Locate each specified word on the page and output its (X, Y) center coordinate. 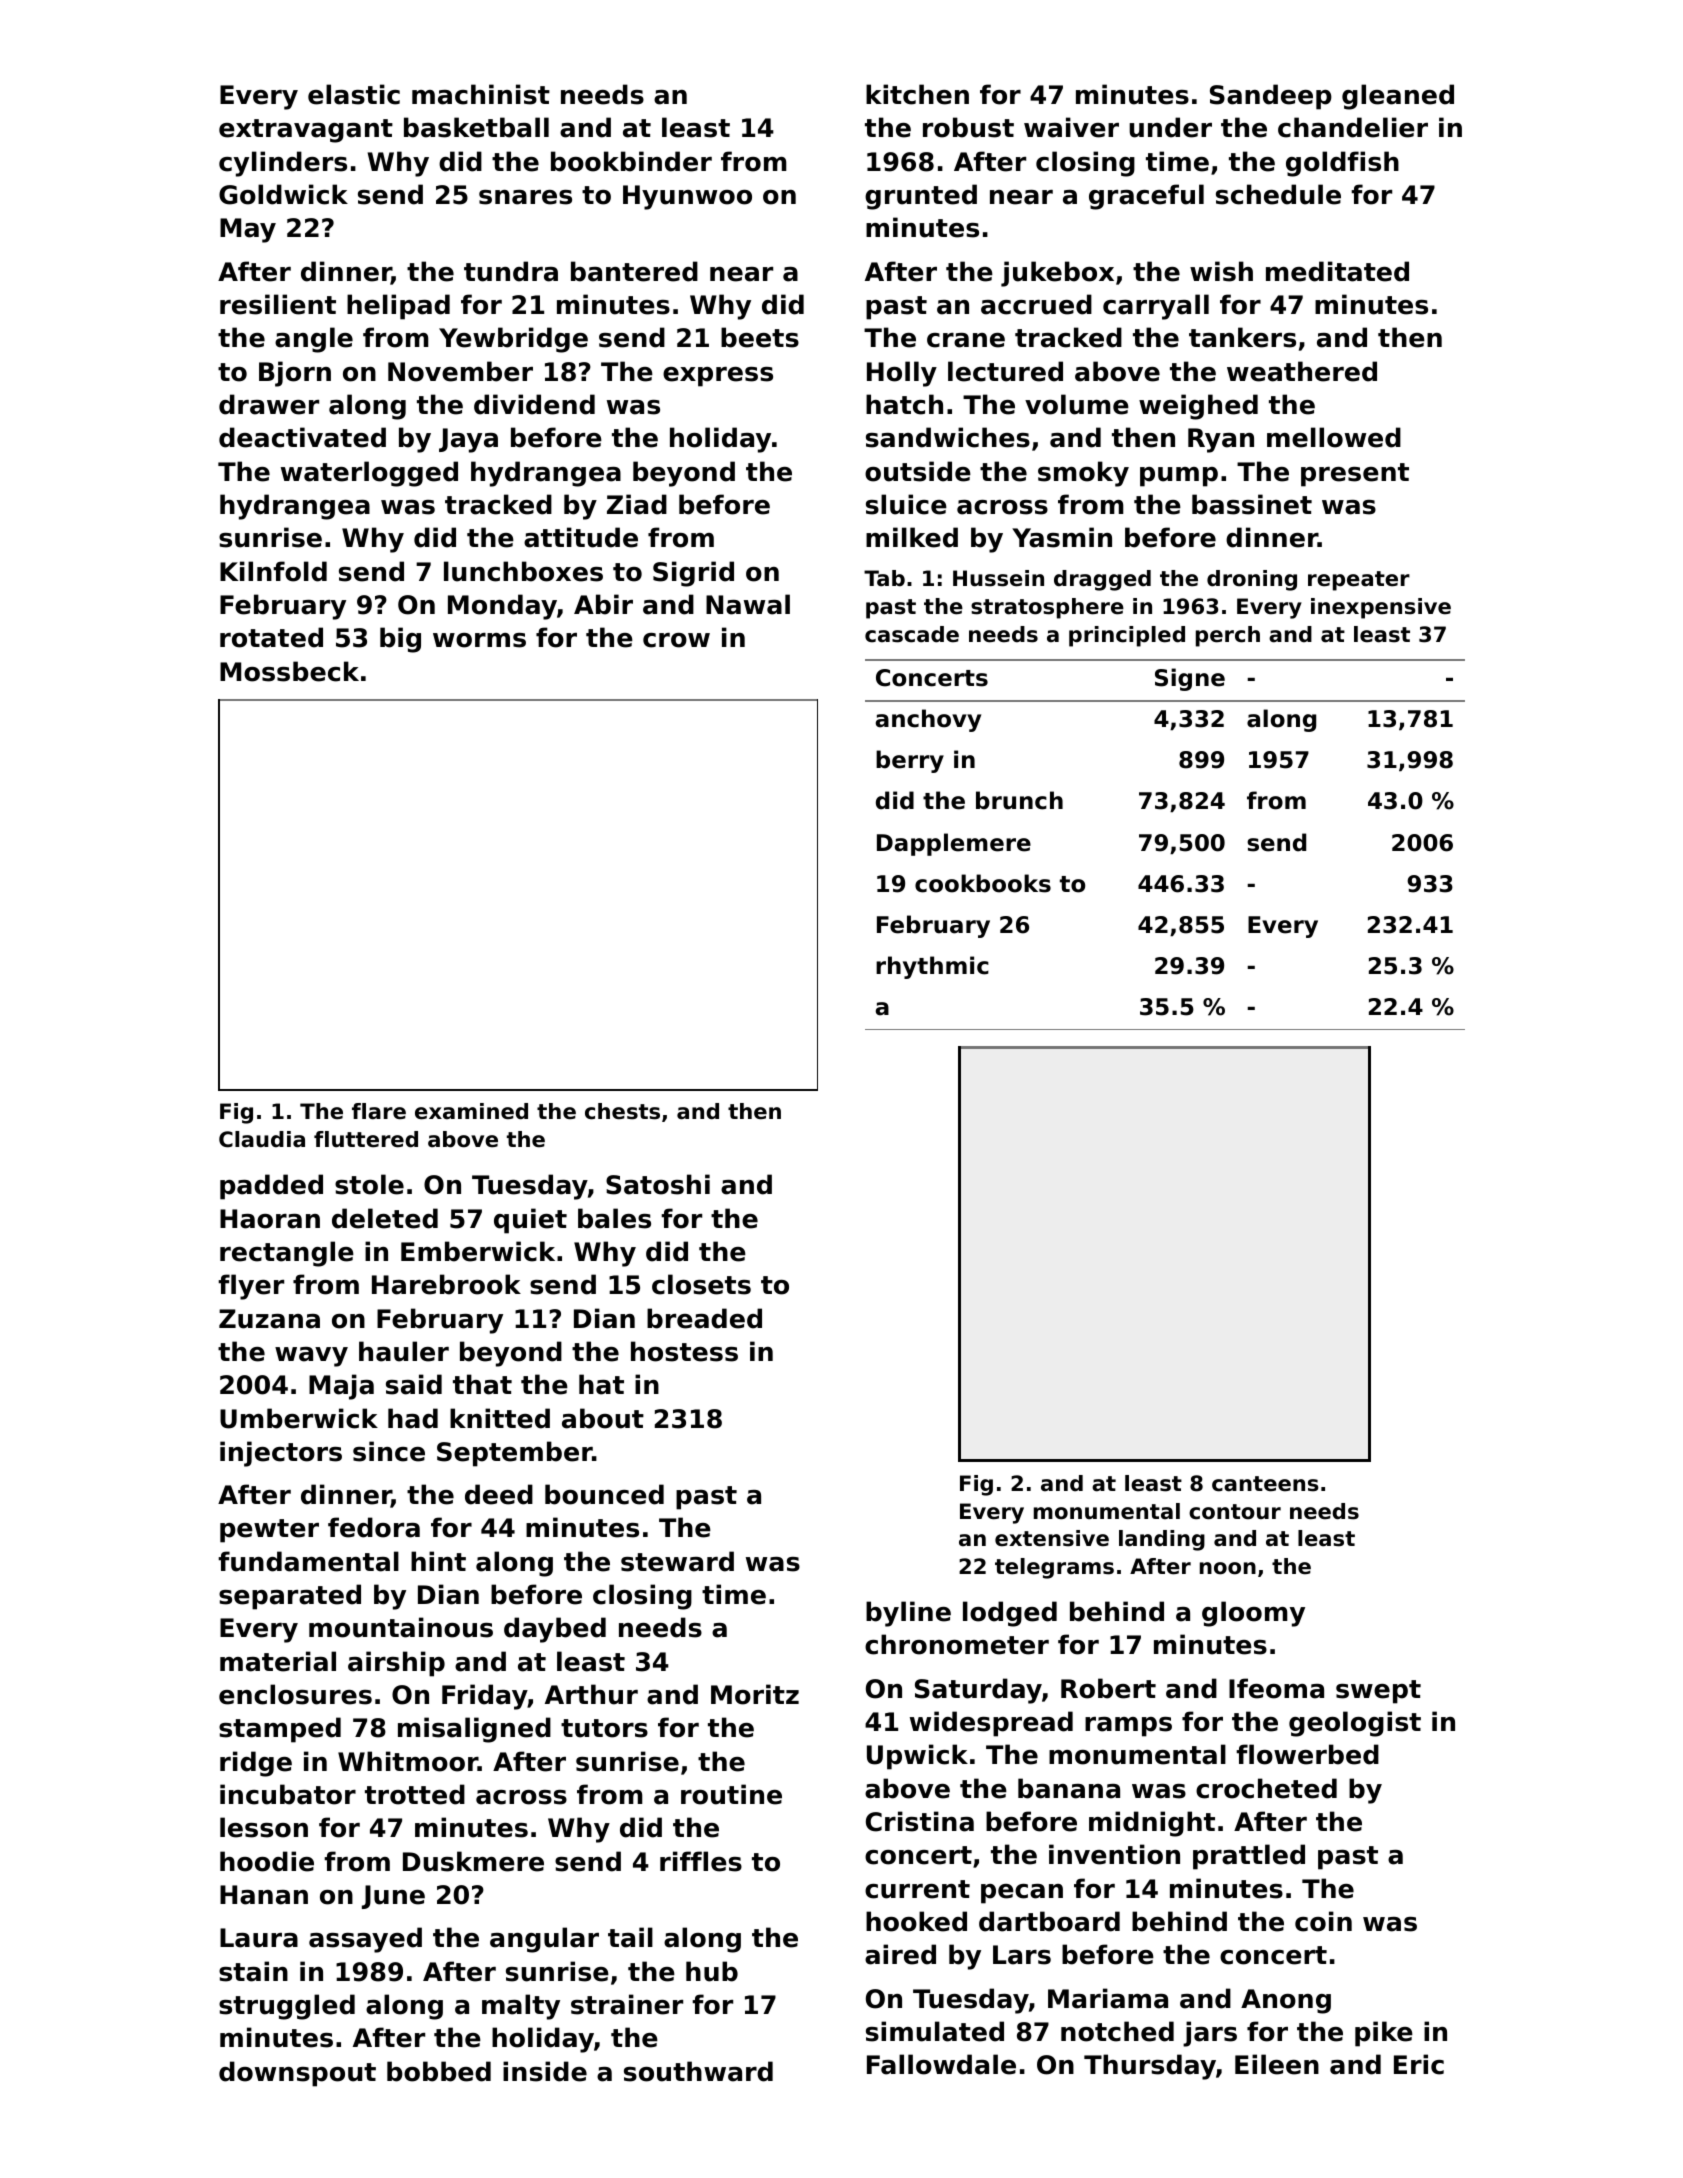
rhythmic (932, 967)
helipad (398, 307)
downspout (297, 2074)
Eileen (1277, 2064)
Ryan (1221, 440)
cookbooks (983, 883)
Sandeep (1271, 97)
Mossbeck (289, 671)
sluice (906, 504)
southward (698, 2071)
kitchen (917, 94)
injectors (281, 1454)
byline (908, 1614)
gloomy (1253, 1614)
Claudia (262, 1139)
